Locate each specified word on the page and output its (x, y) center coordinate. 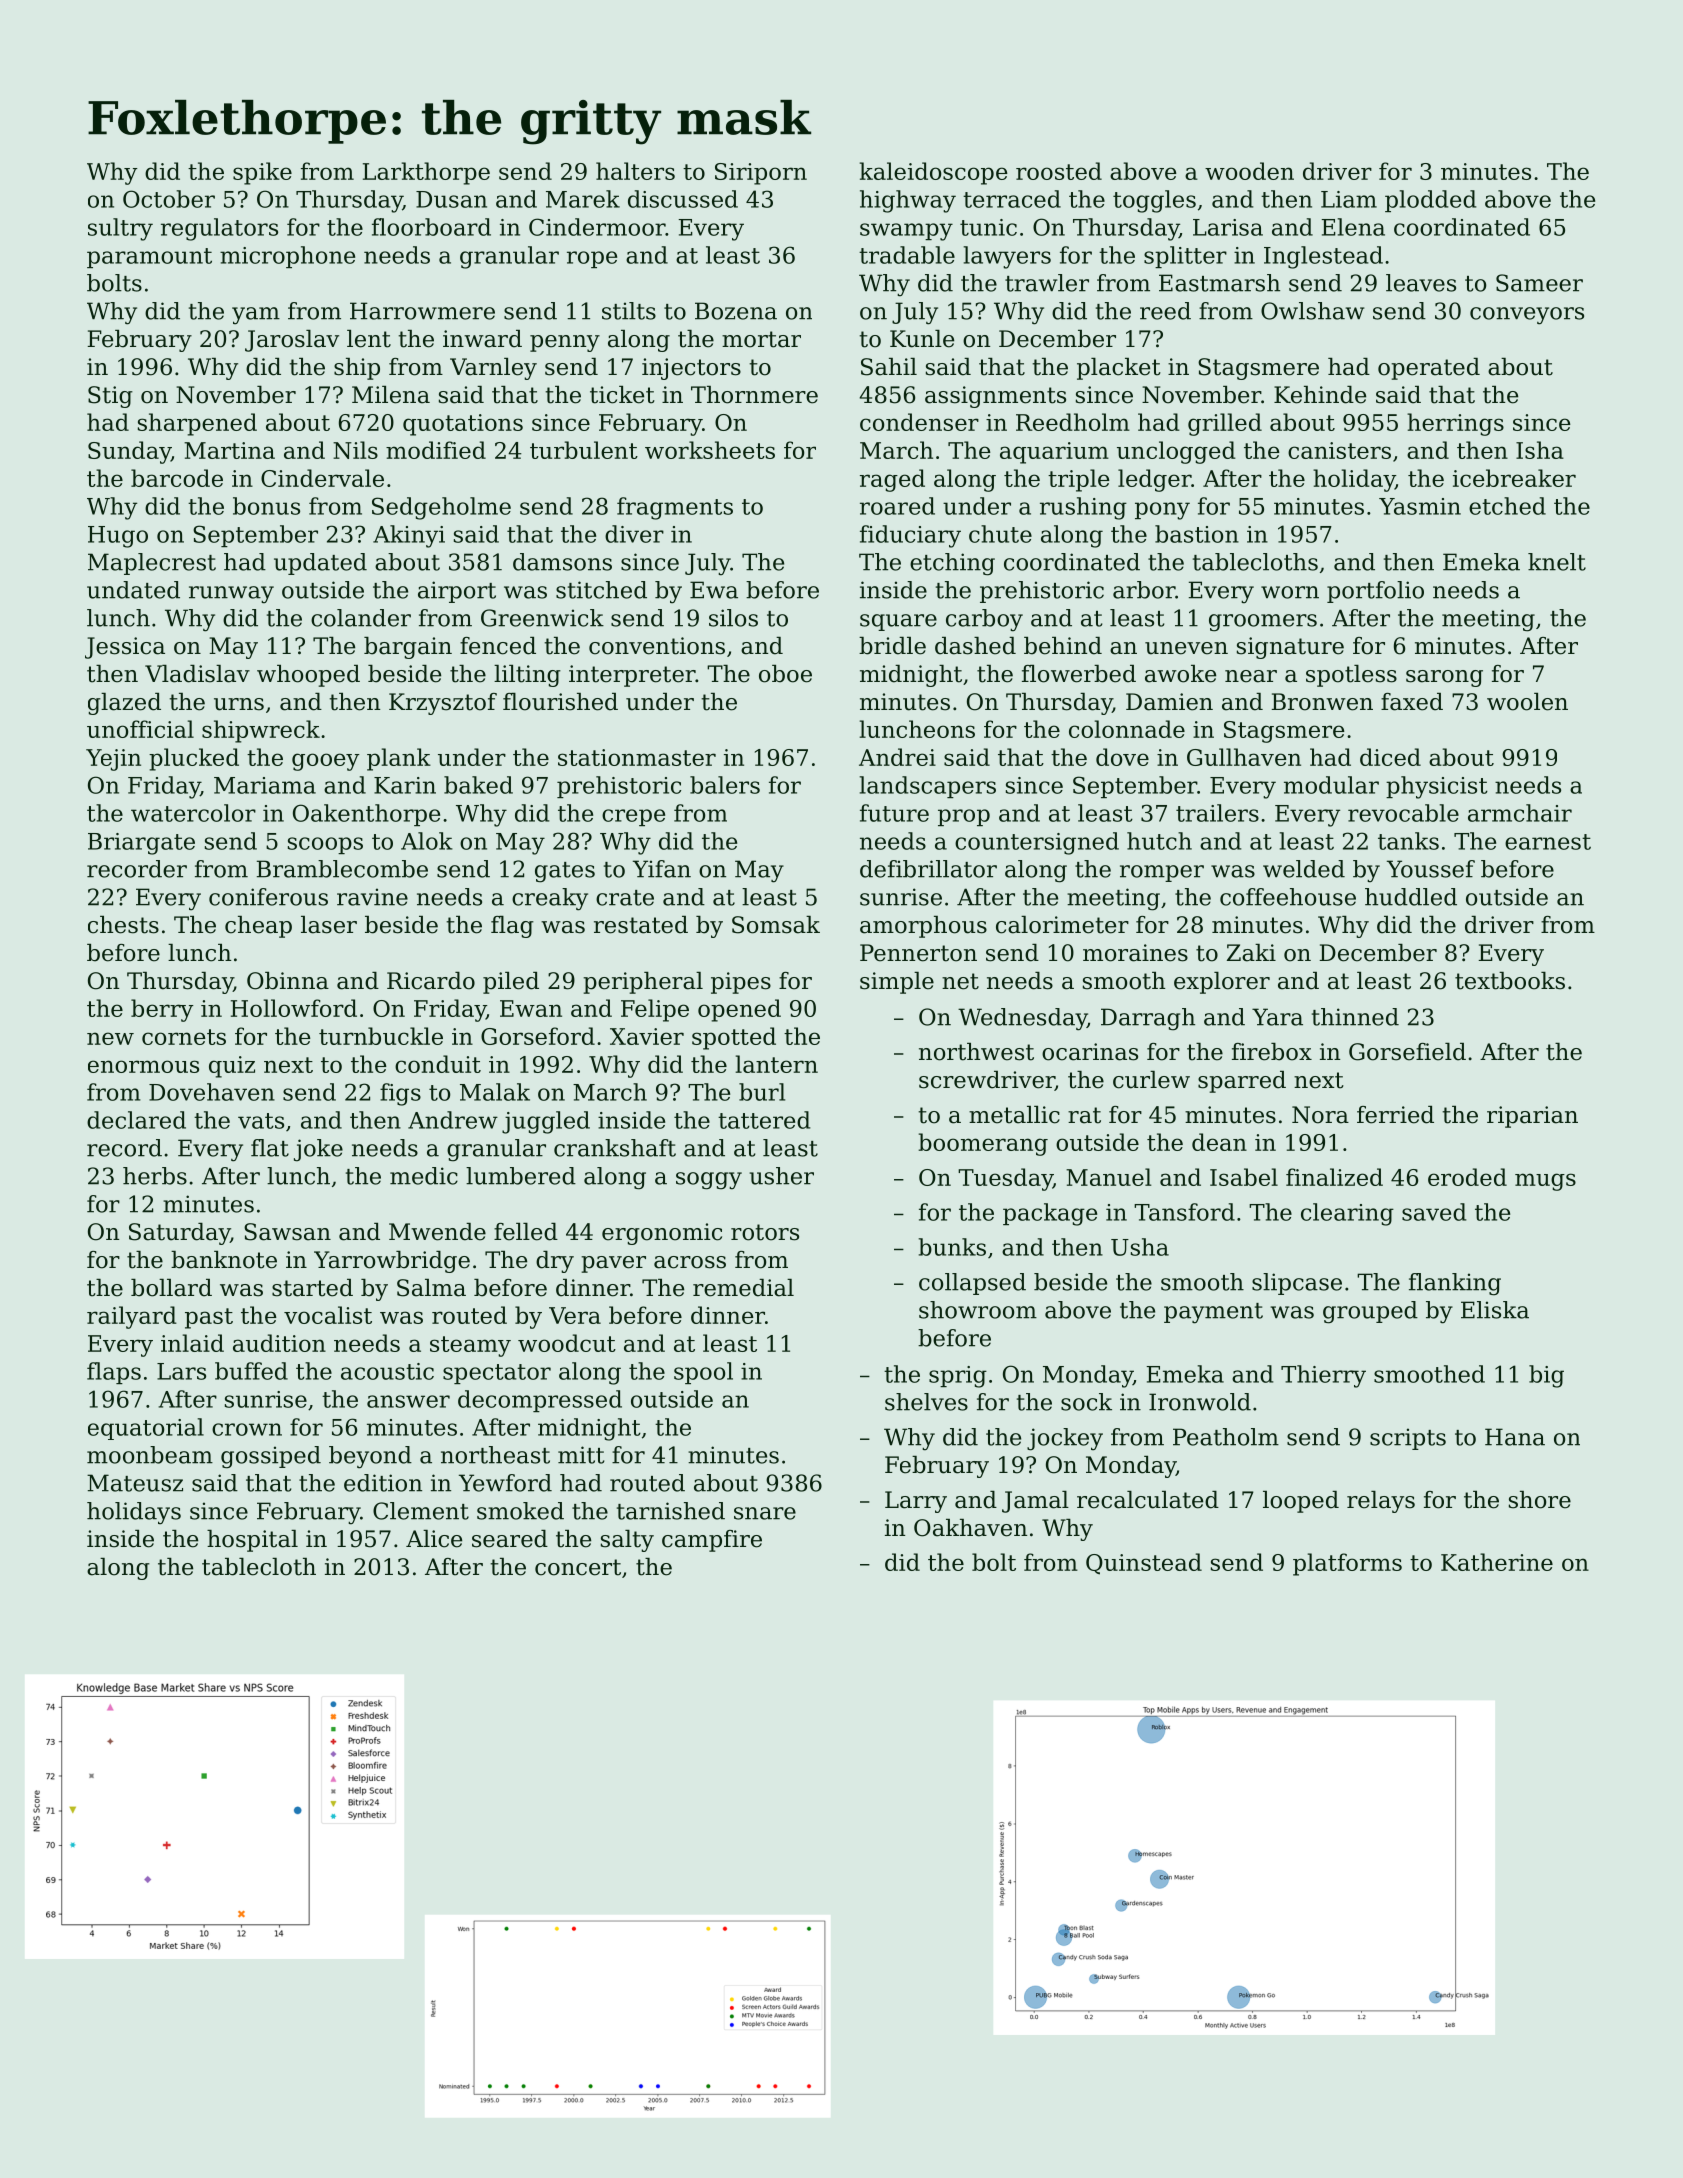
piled (511, 983)
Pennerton (918, 953)
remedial (743, 1288)
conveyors (1527, 316)
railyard (132, 1317)
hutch (1159, 841)
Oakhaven (970, 1528)
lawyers (1007, 257)
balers (725, 785)
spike (262, 173)
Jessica (125, 648)
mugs (1545, 1182)
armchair (1520, 813)
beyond (370, 1457)
